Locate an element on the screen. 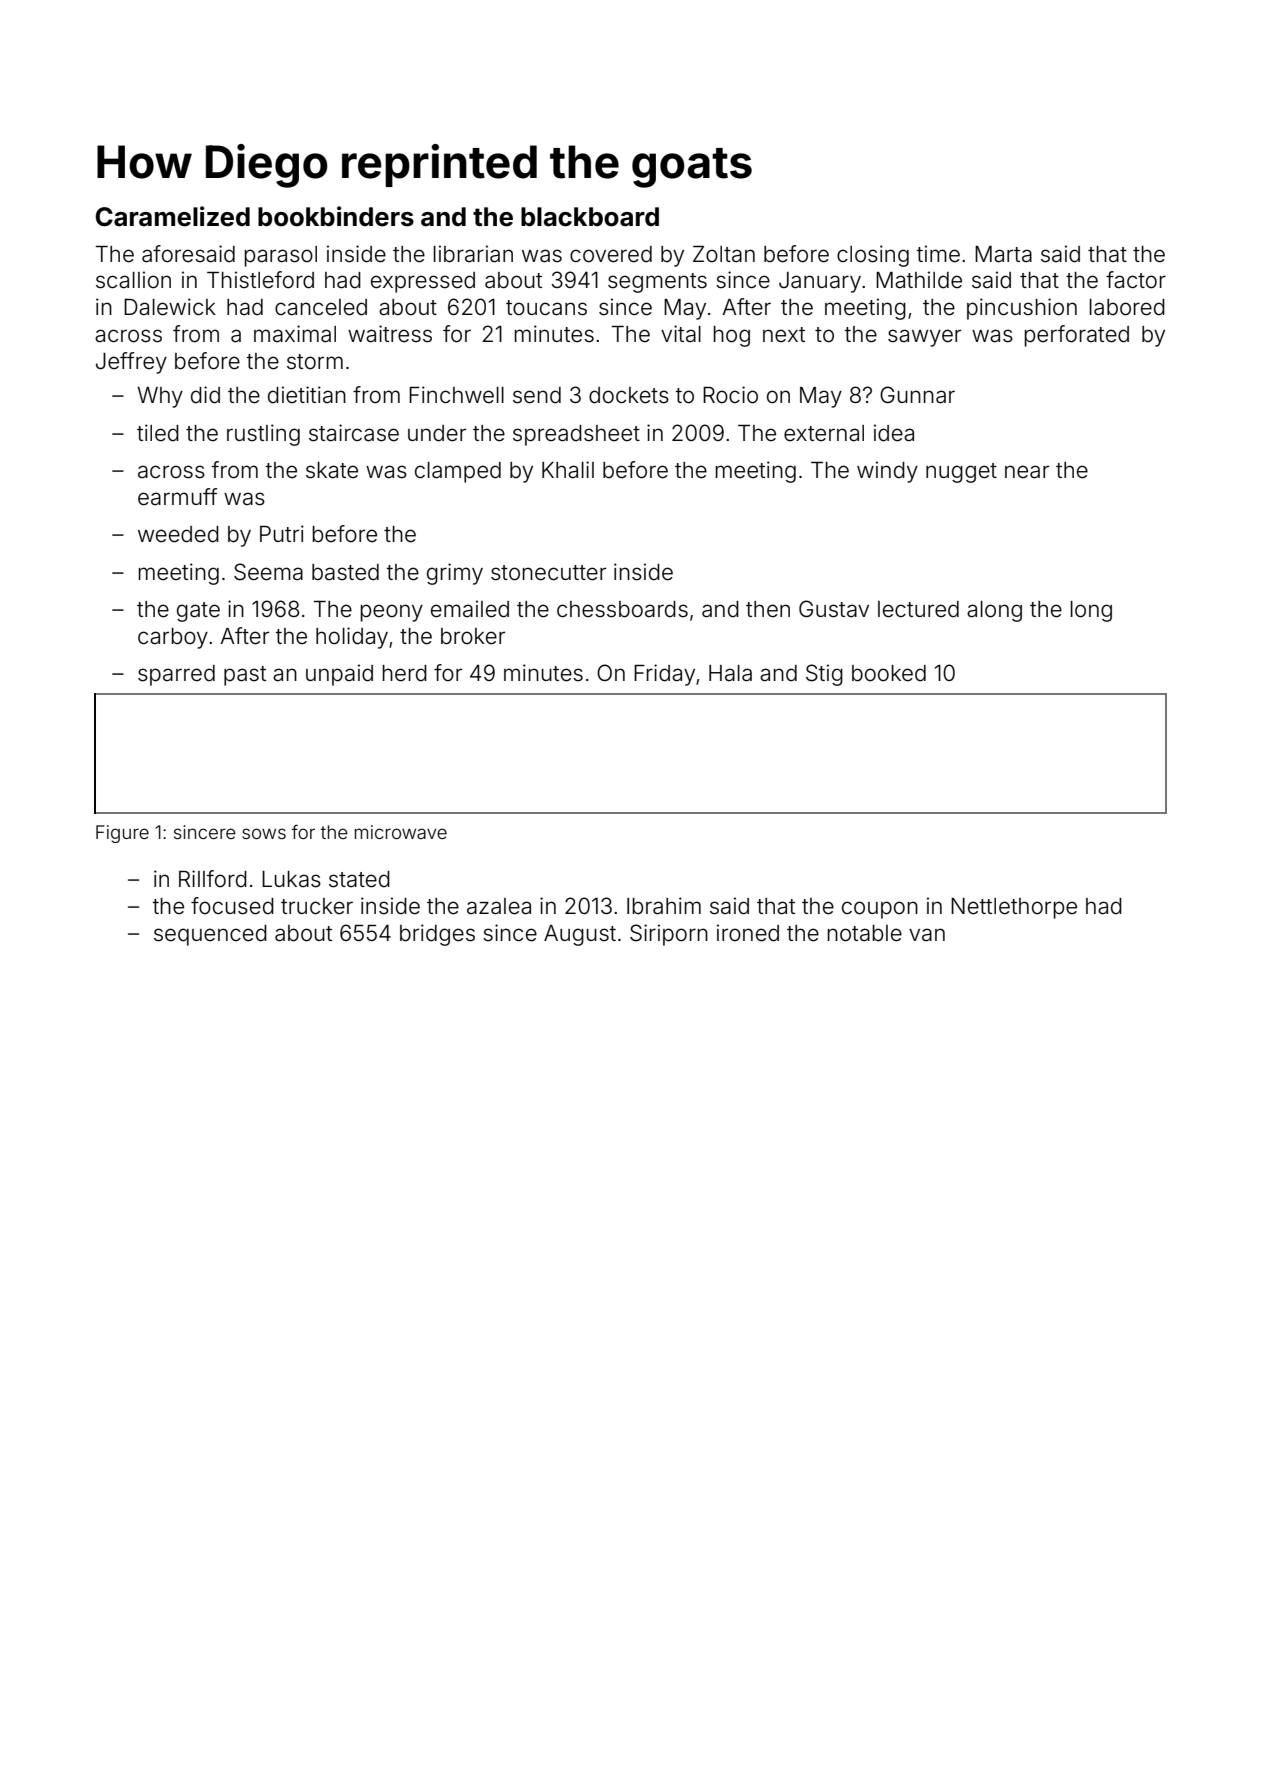 This screenshot has height=1784, width=1261. Marta is located at coordinates (1003, 254).
